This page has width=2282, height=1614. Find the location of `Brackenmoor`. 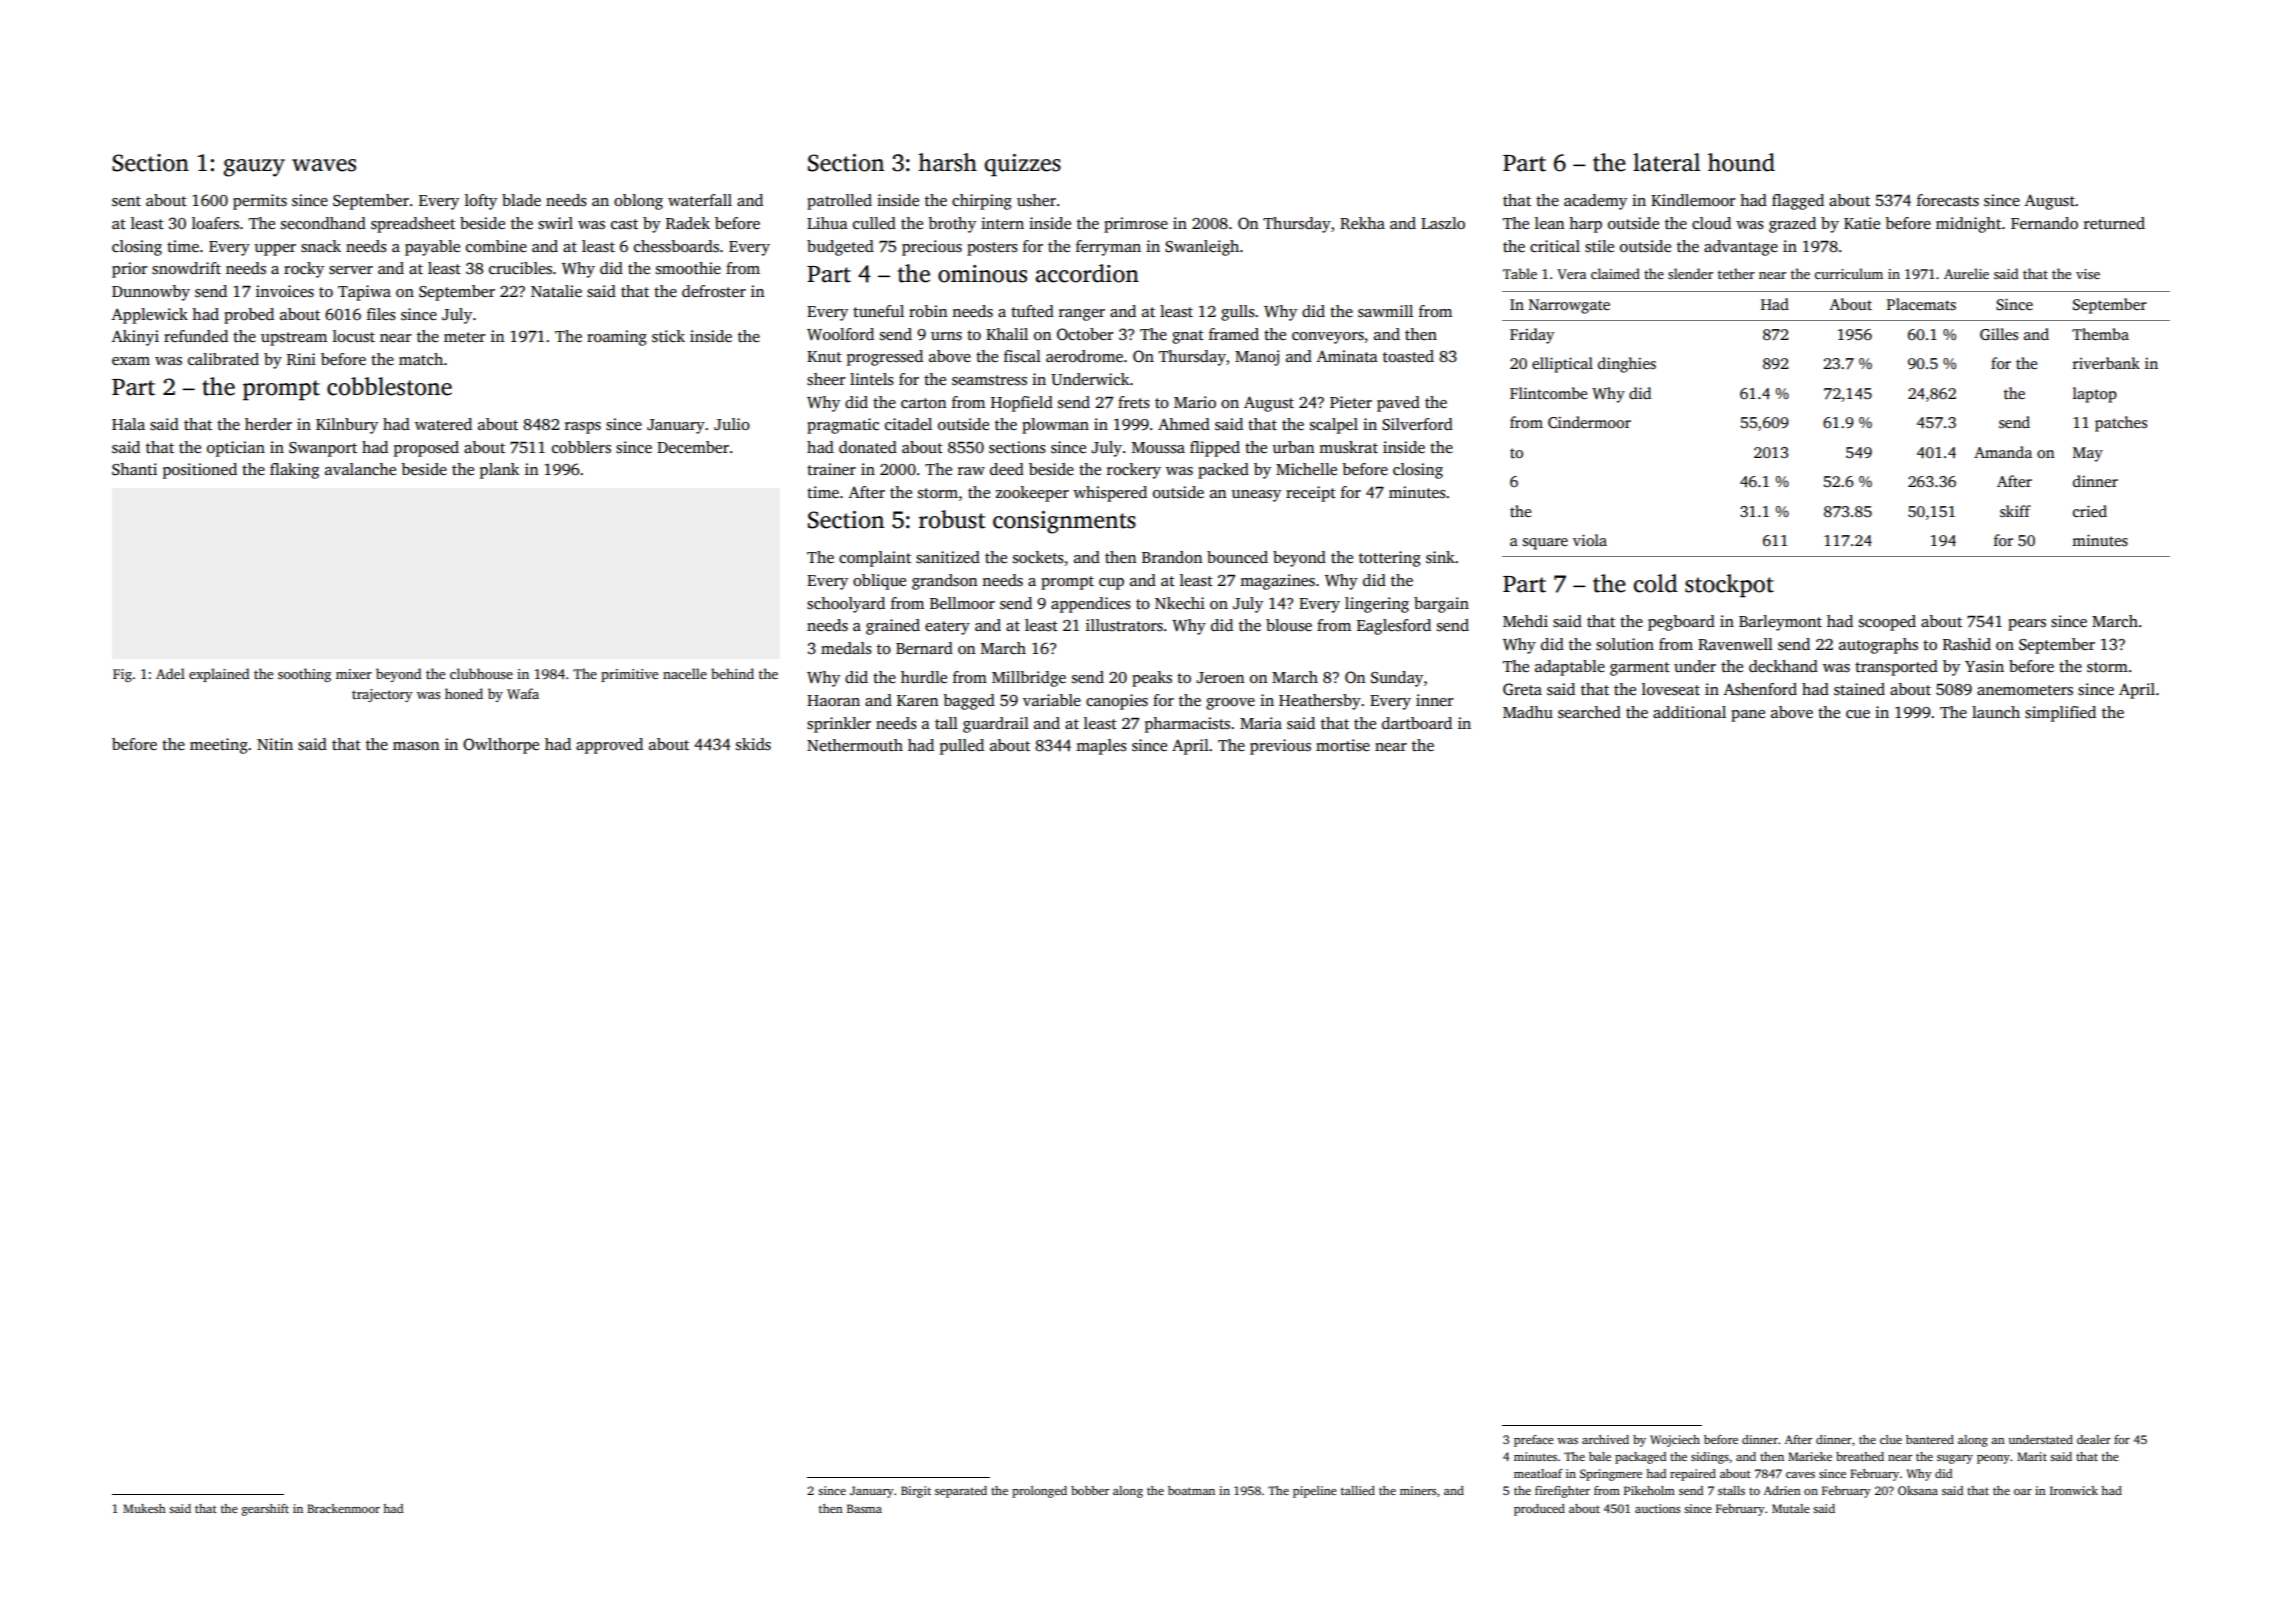

Brackenmoor is located at coordinates (343, 1508).
